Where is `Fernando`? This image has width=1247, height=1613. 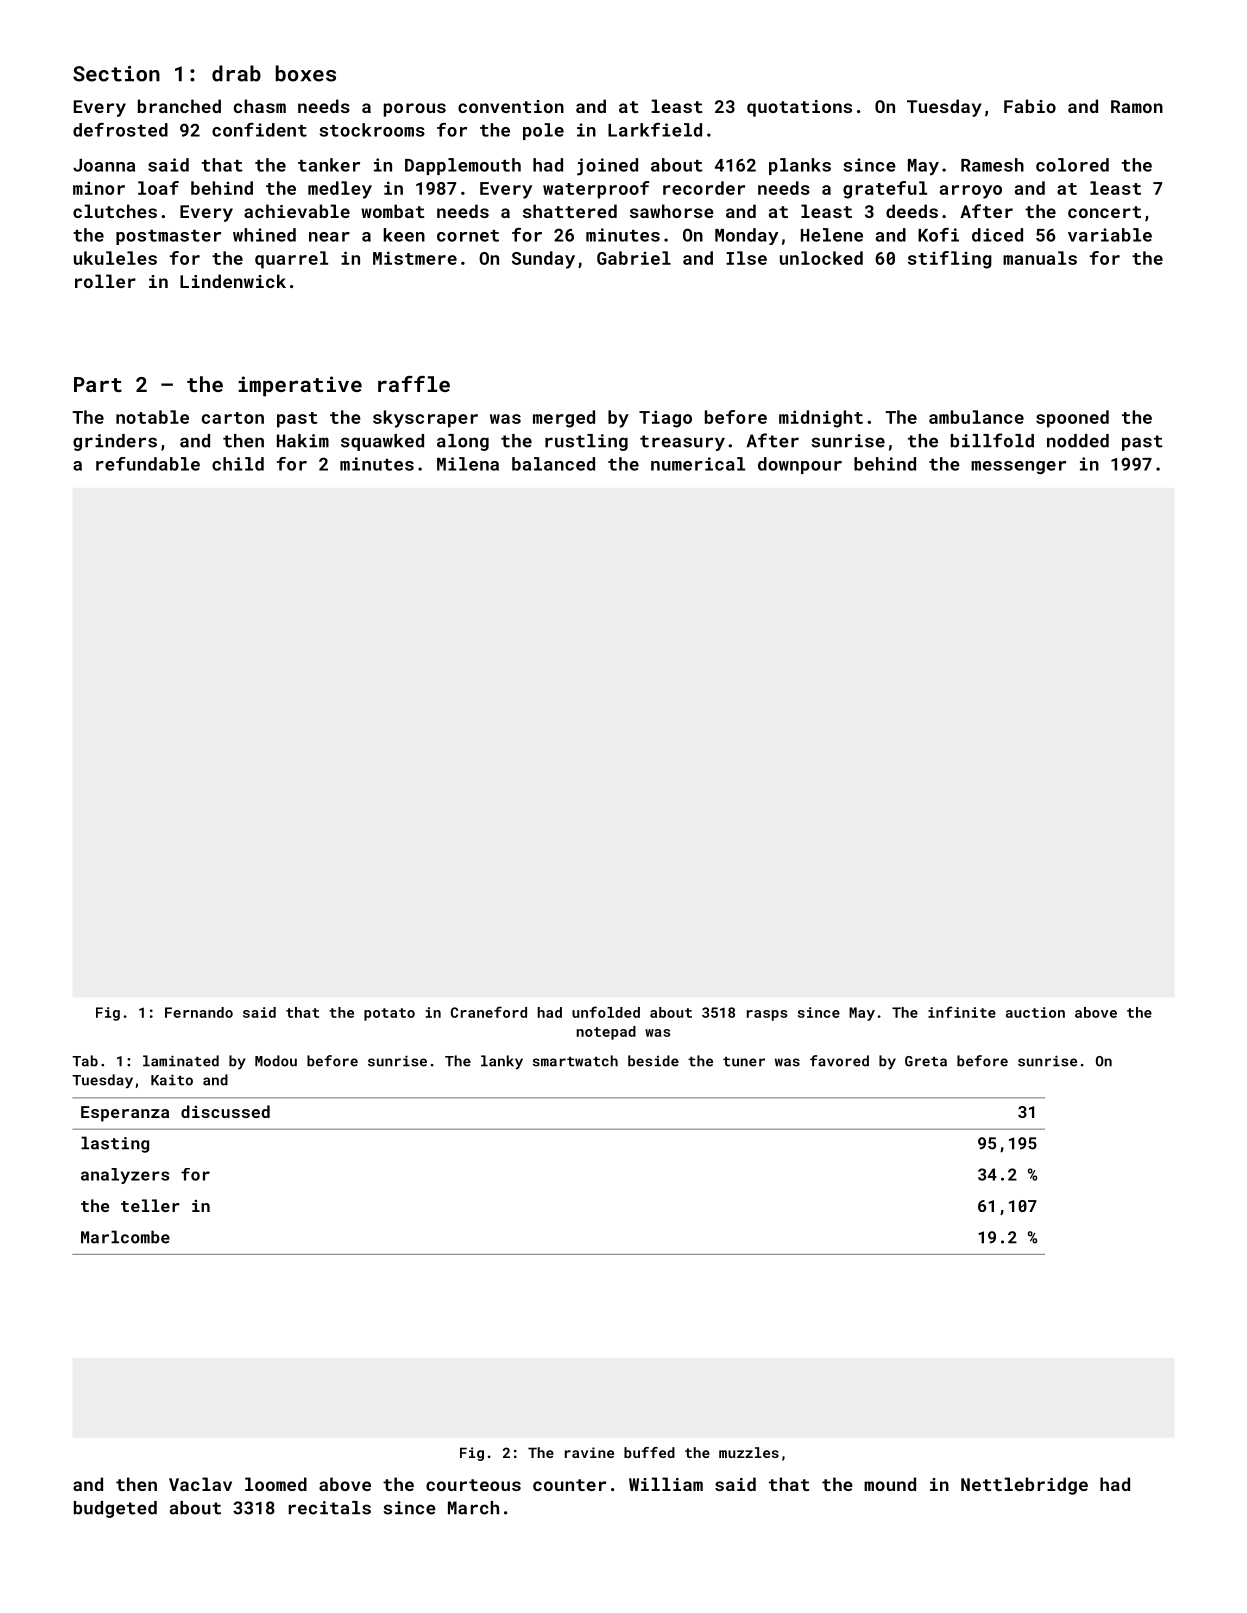 Fernando is located at coordinates (199, 1012).
